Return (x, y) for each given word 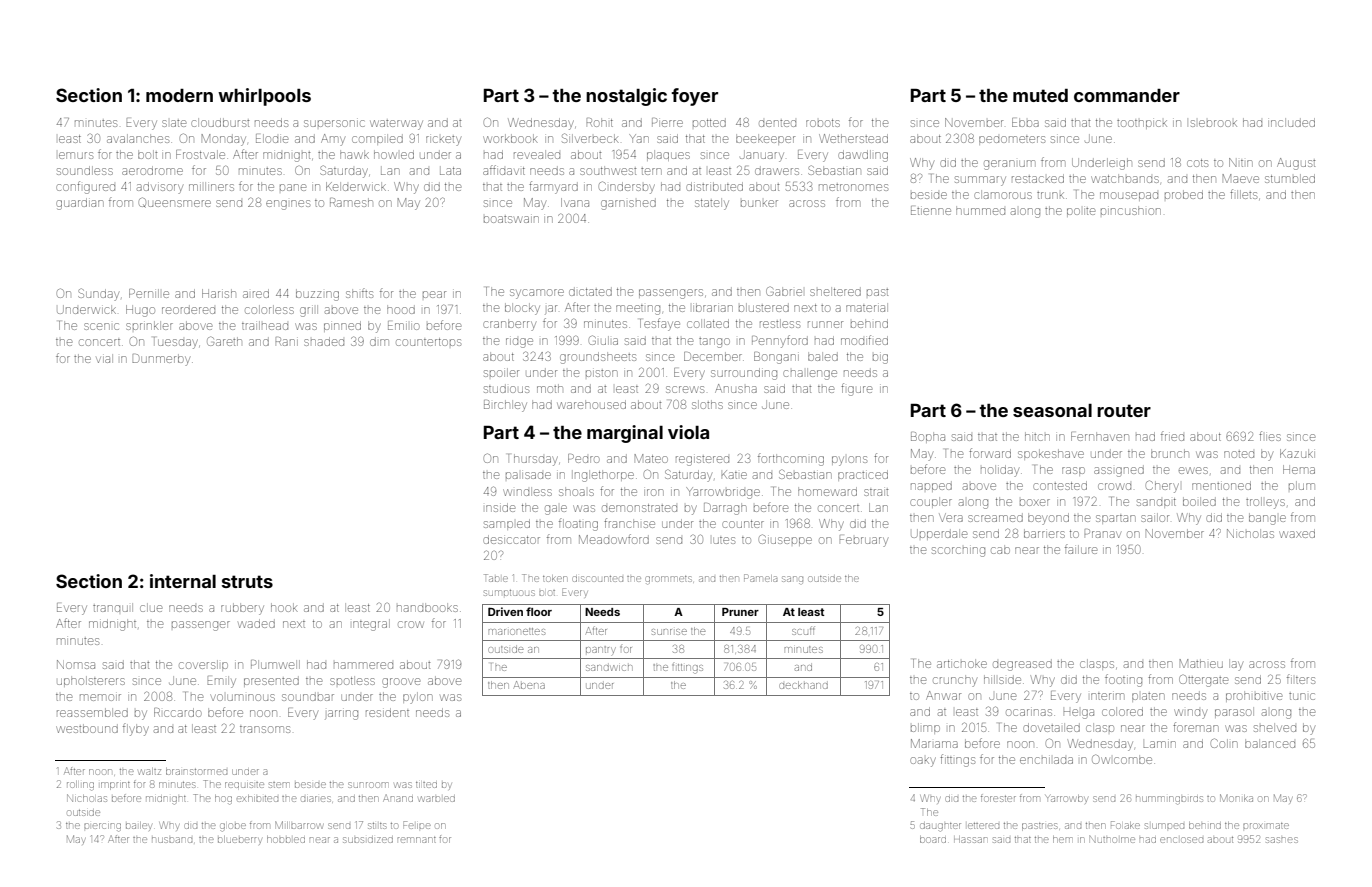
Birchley (505, 406)
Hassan (970, 839)
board (933, 839)
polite (1081, 212)
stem (279, 785)
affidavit (504, 170)
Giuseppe (785, 540)
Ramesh (351, 202)
